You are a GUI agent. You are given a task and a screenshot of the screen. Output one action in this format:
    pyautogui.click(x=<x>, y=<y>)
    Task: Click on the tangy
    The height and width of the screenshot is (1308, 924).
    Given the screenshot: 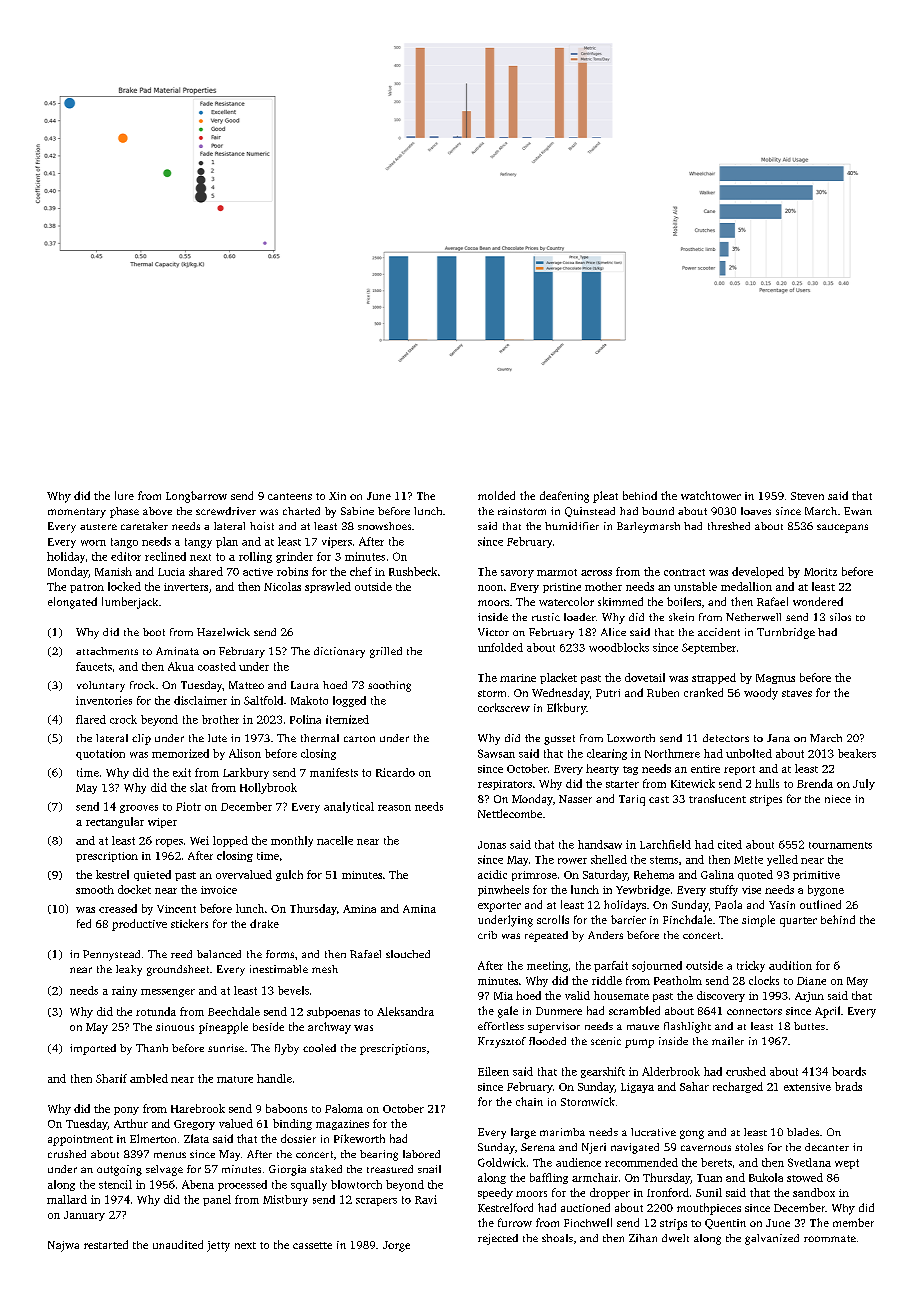 What is the action you would take?
    pyautogui.click(x=198, y=543)
